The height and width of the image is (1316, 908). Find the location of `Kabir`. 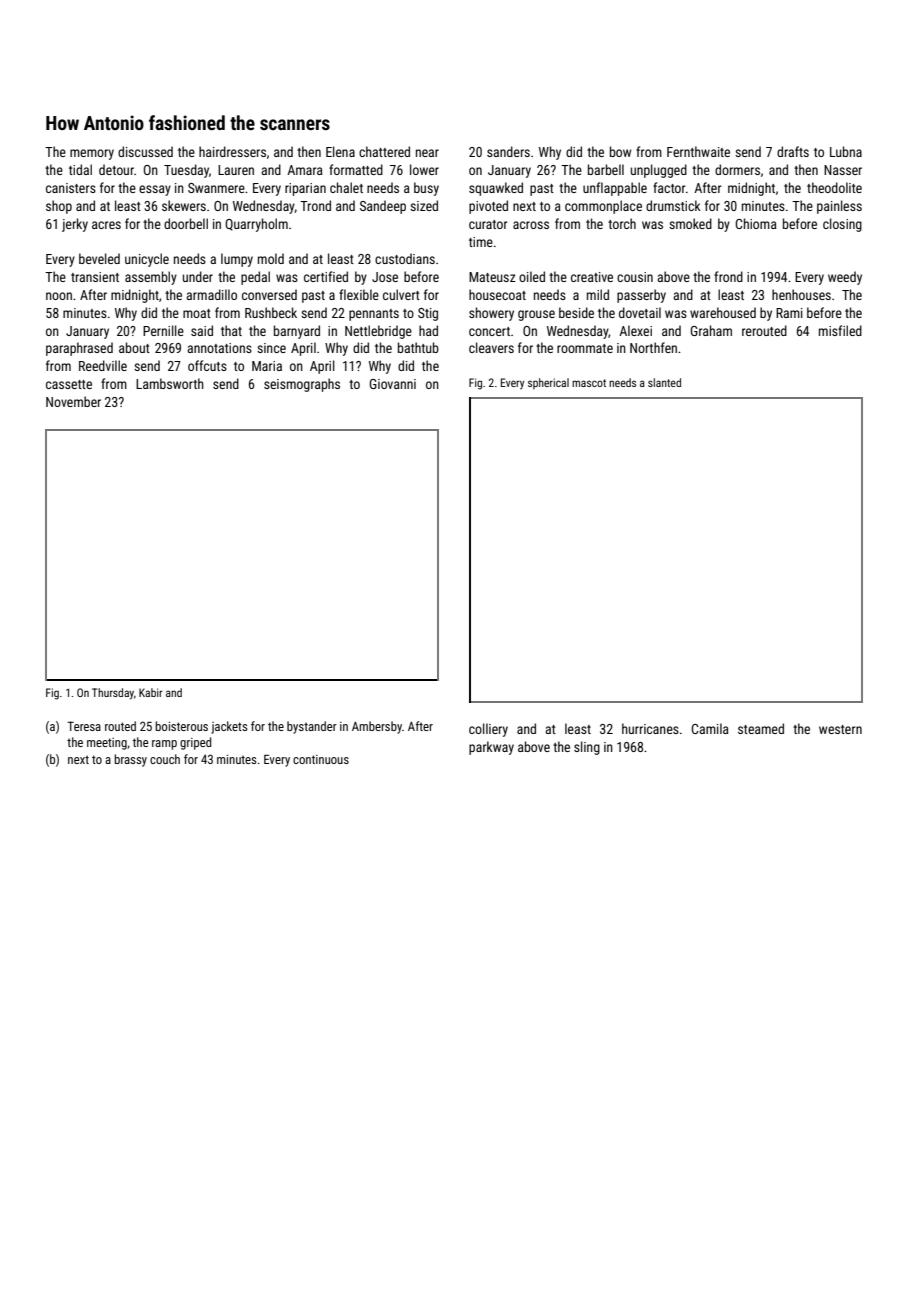

Kabir is located at coordinates (151, 692).
